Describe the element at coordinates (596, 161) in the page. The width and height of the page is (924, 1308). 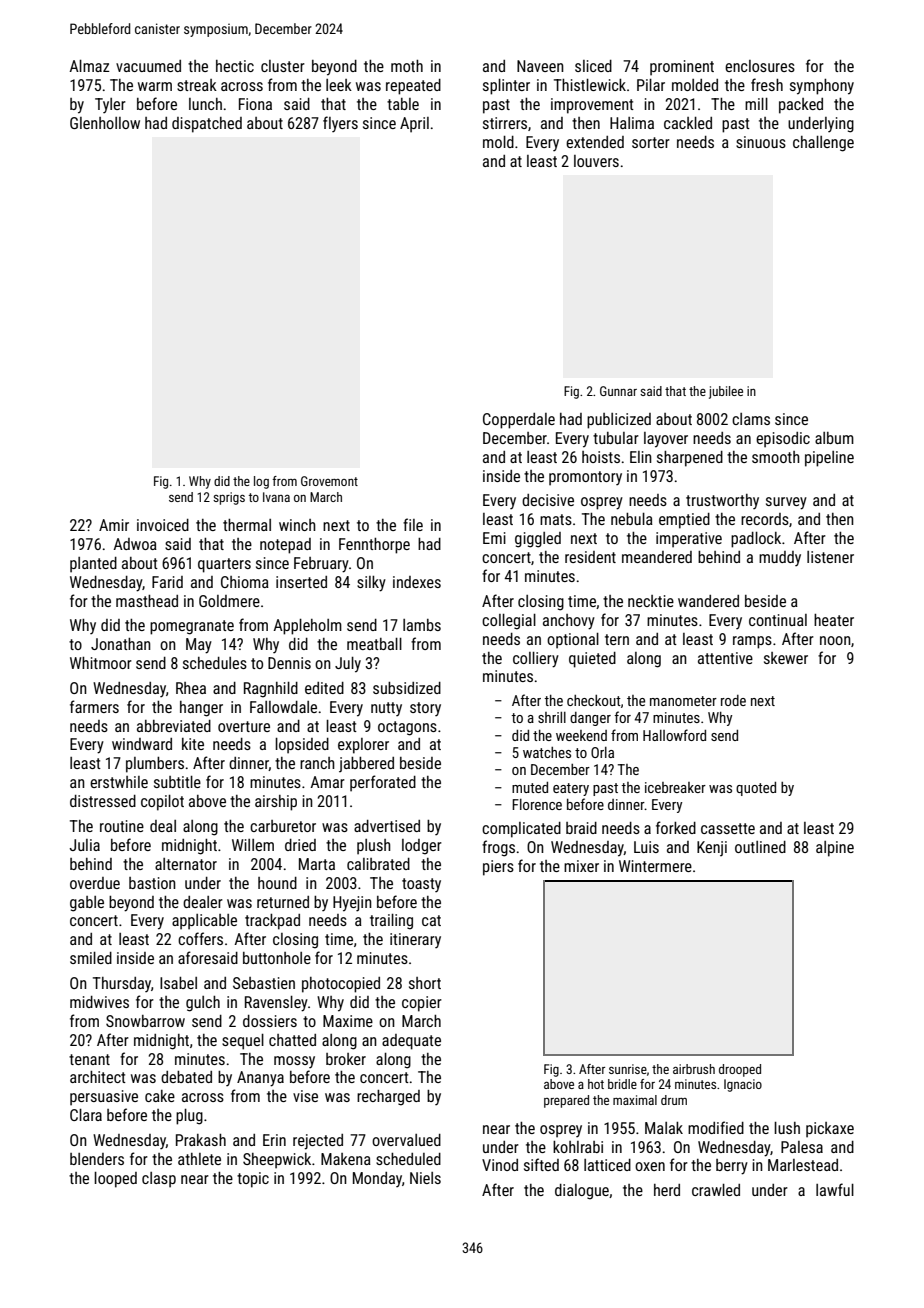
I see `louvers` at that location.
